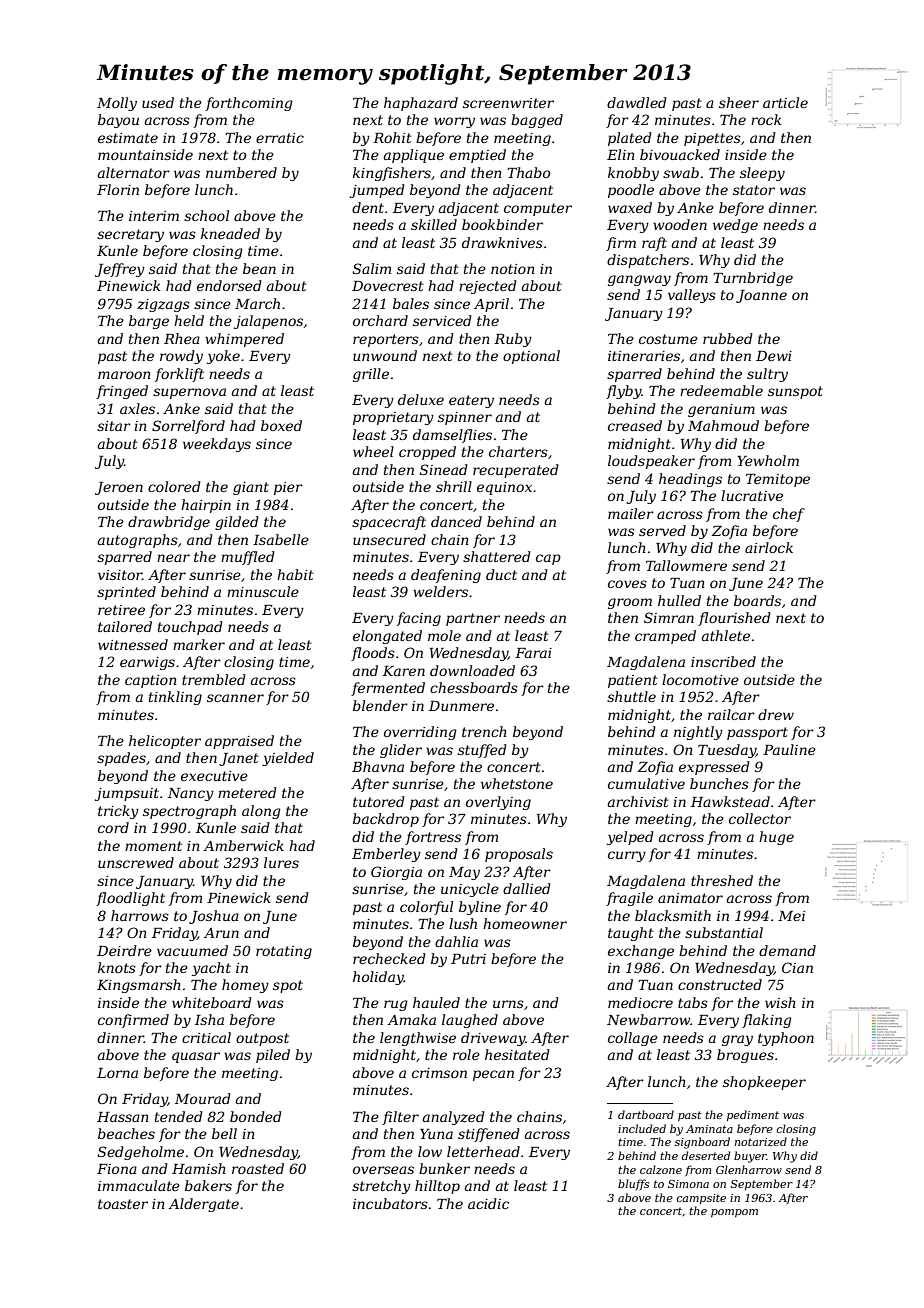 The width and height of the page is (924, 1308). I want to click on haphazard, so click(421, 104).
